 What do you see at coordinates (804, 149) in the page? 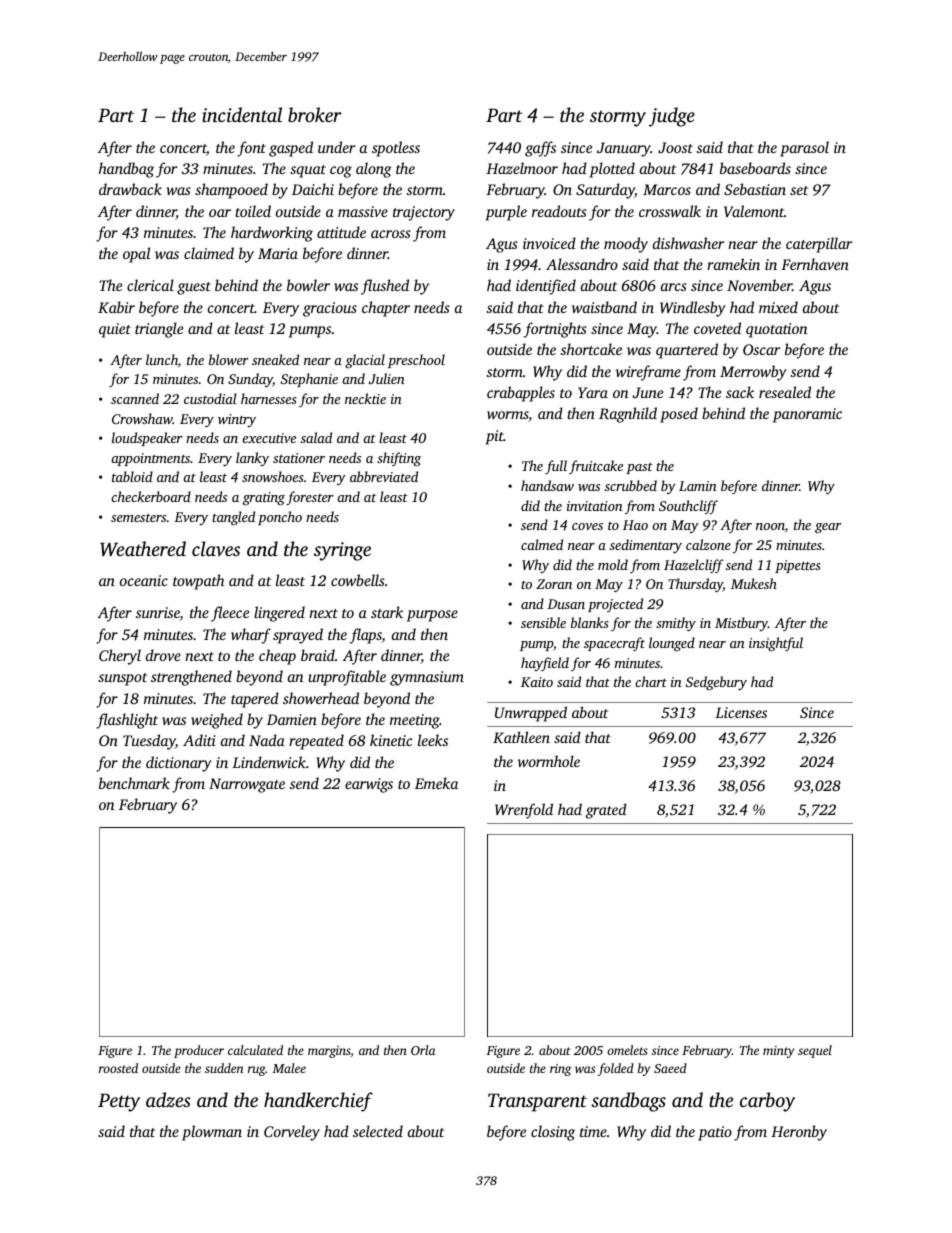
I see `parasol` at bounding box center [804, 149].
